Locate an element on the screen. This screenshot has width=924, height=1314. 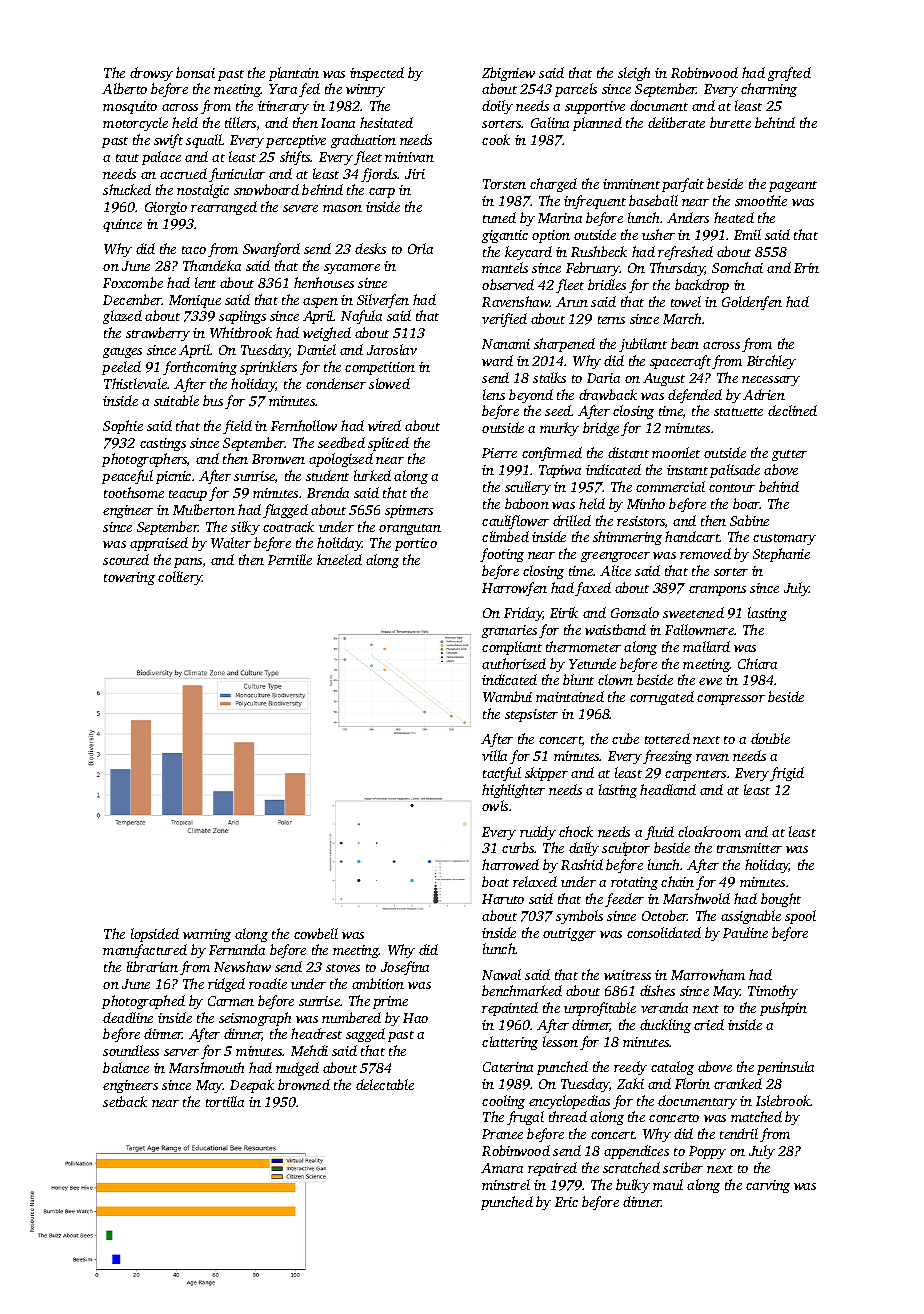
Eirik is located at coordinates (564, 612).
